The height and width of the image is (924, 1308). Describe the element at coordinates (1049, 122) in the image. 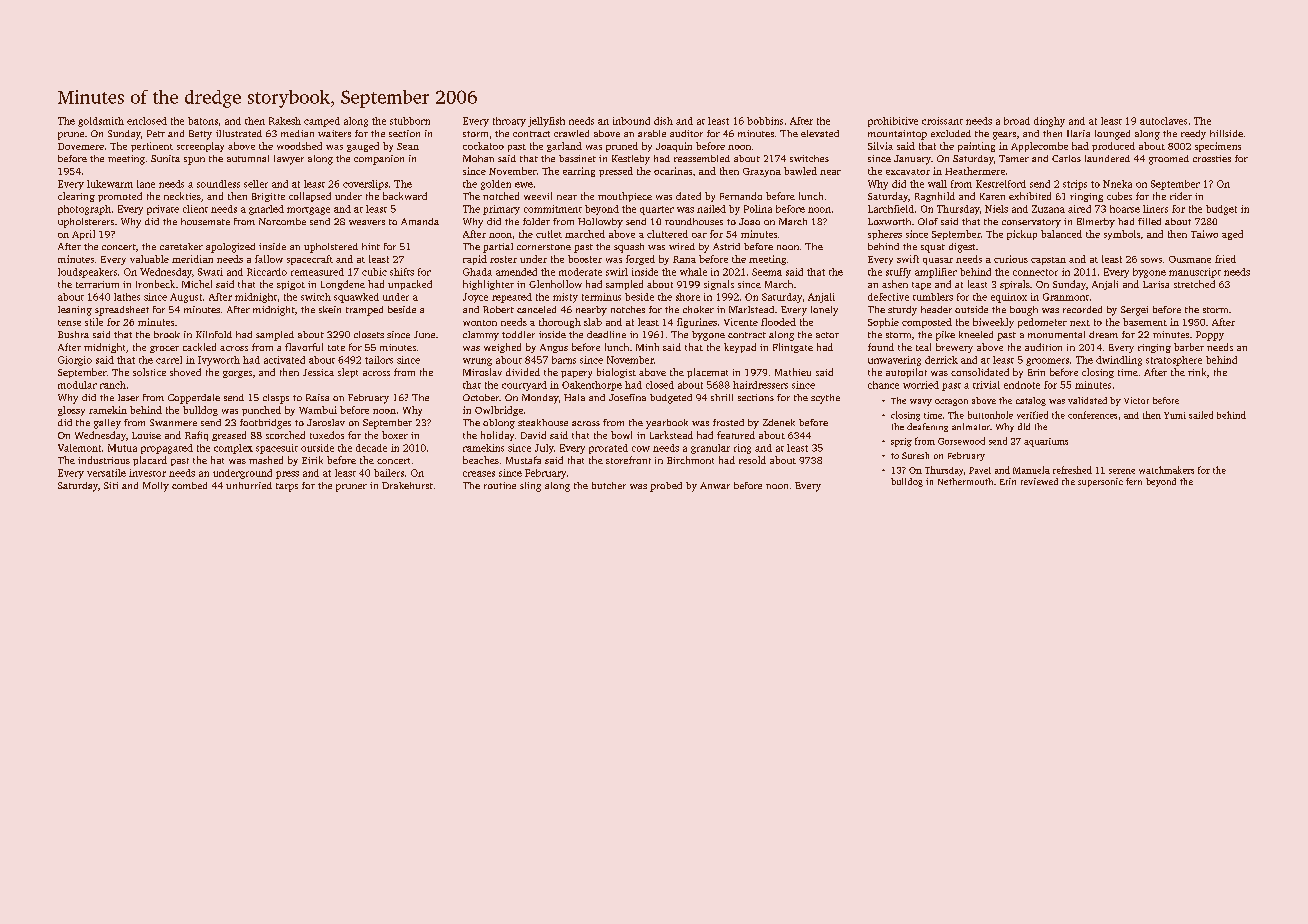

I see `dinghy` at that location.
